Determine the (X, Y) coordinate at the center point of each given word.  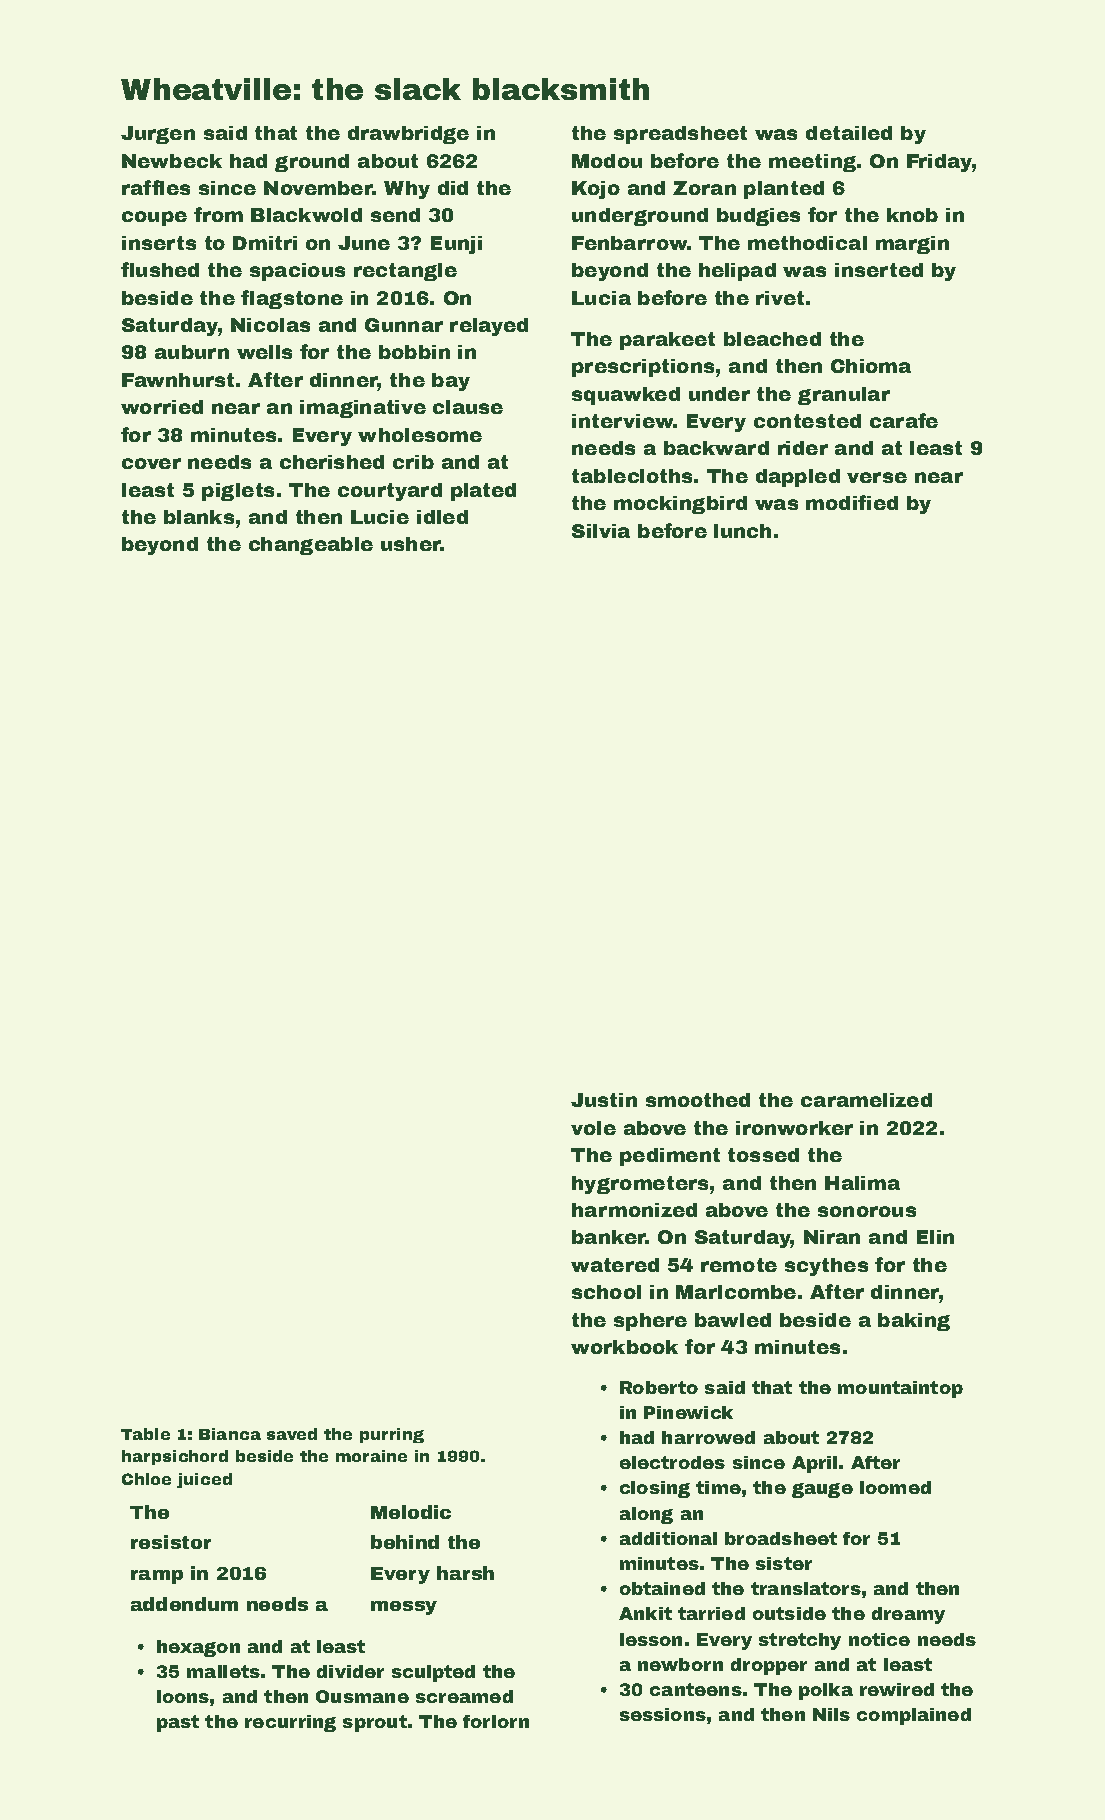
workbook (624, 1347)
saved (292, 1434)
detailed (849, 133)
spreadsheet (680, 135)
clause (468, 407)
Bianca (230, 1434)
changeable (311, 546)
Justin (604, 1100)
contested (807, 421)
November (318, 188)
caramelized (866, 1100)
